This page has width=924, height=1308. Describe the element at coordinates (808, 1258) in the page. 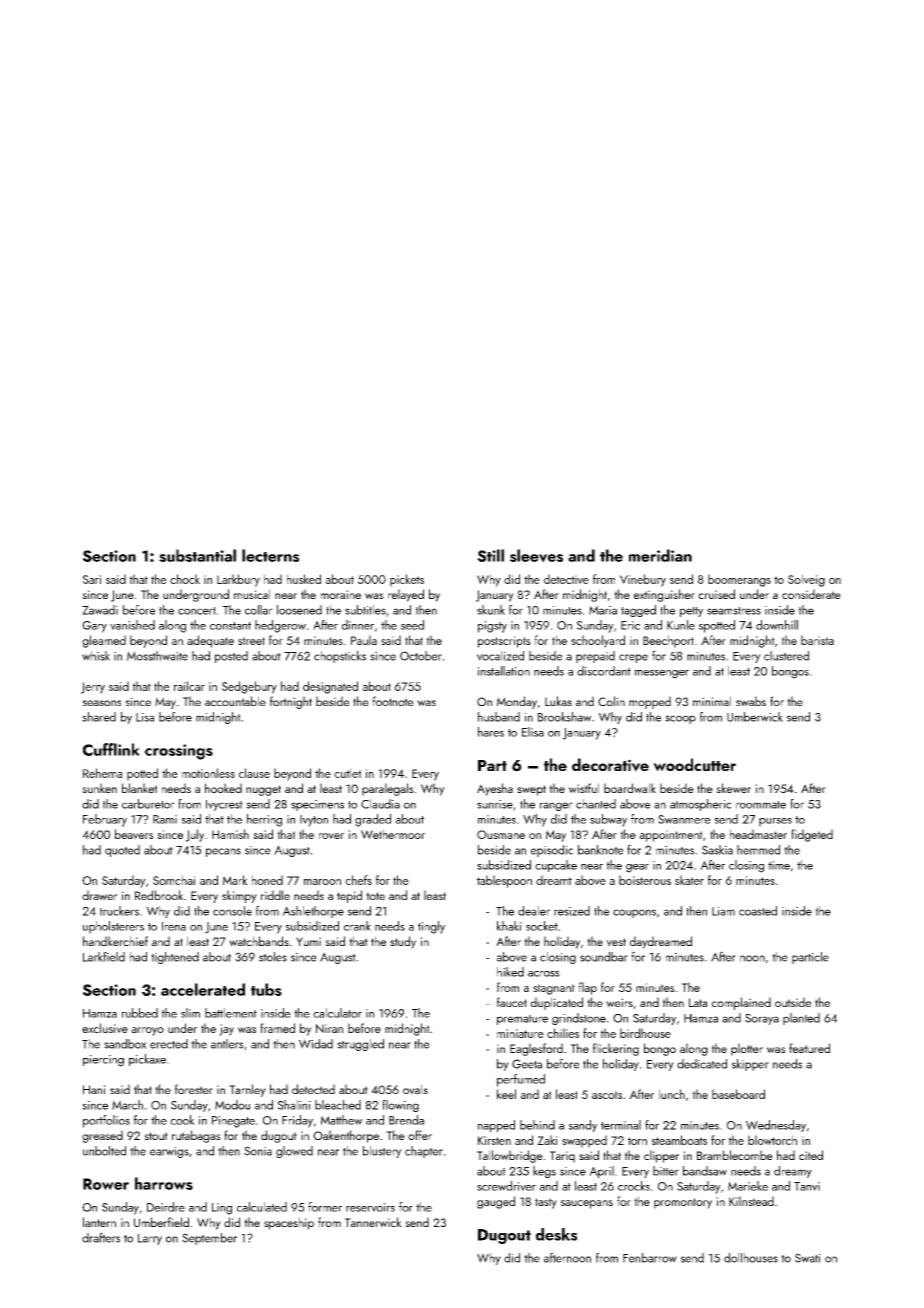

I see `Swati` at that location.
